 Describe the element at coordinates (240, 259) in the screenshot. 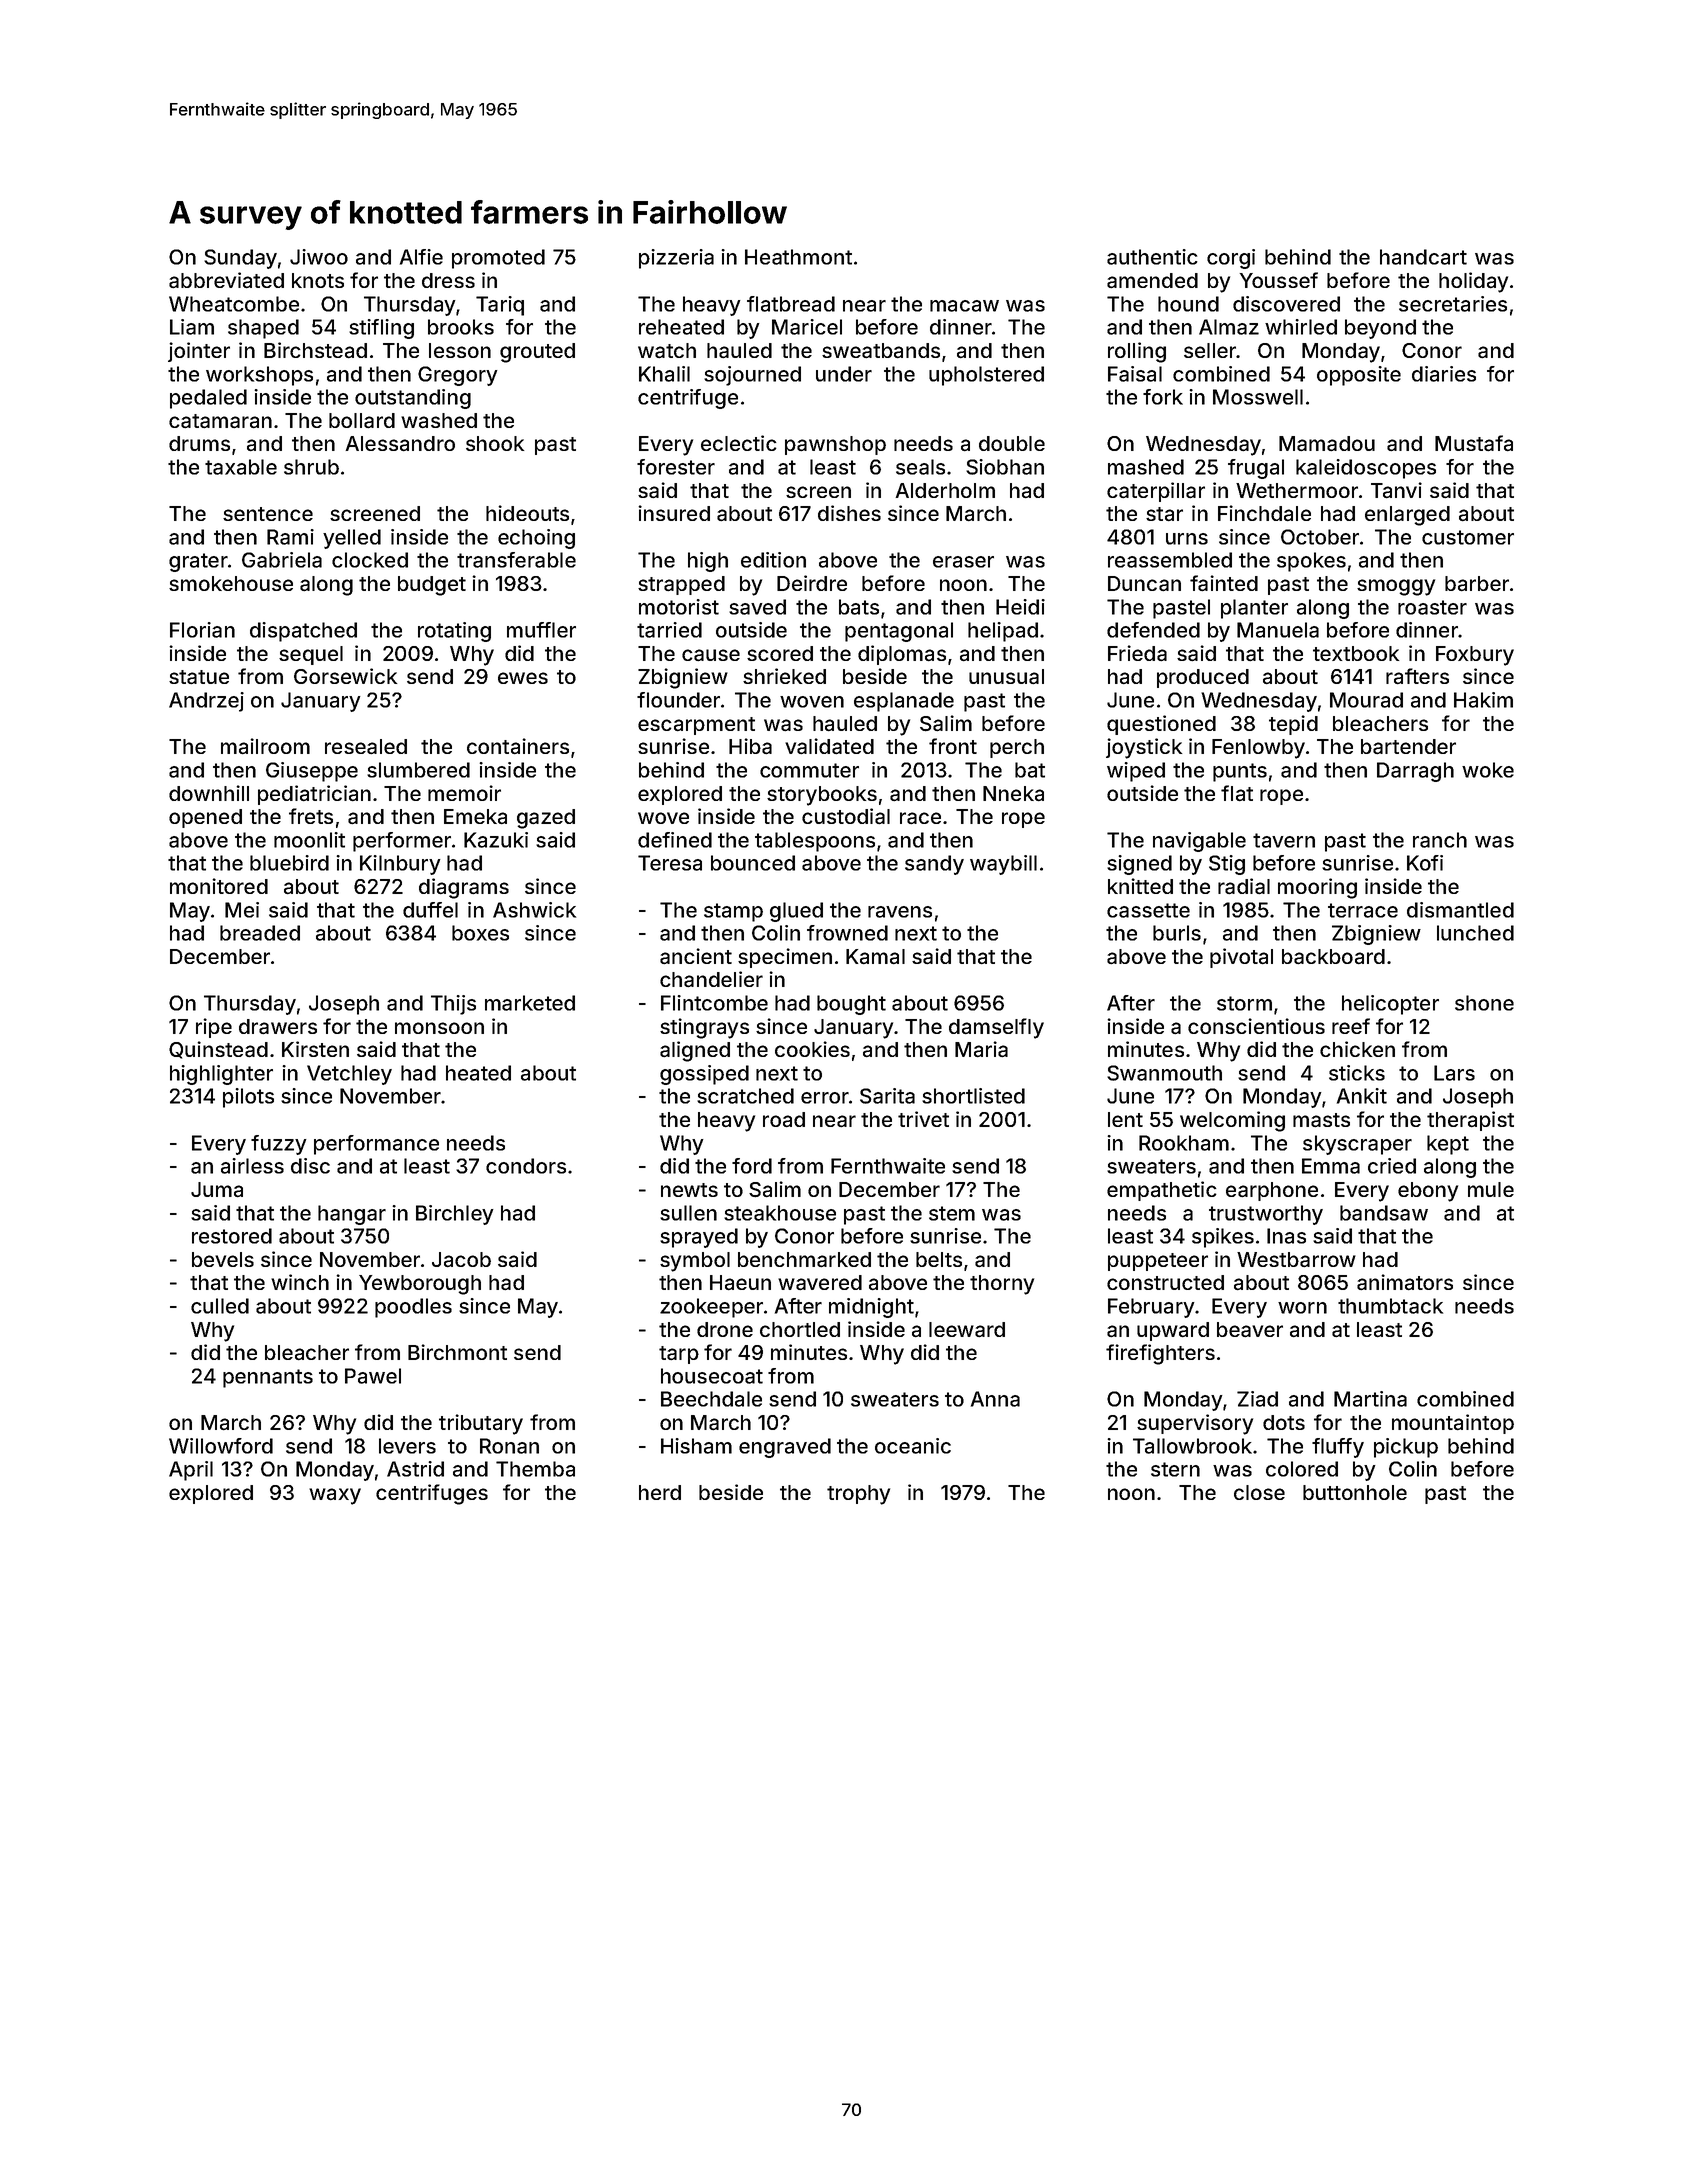

I see `Sunday` at that location.
